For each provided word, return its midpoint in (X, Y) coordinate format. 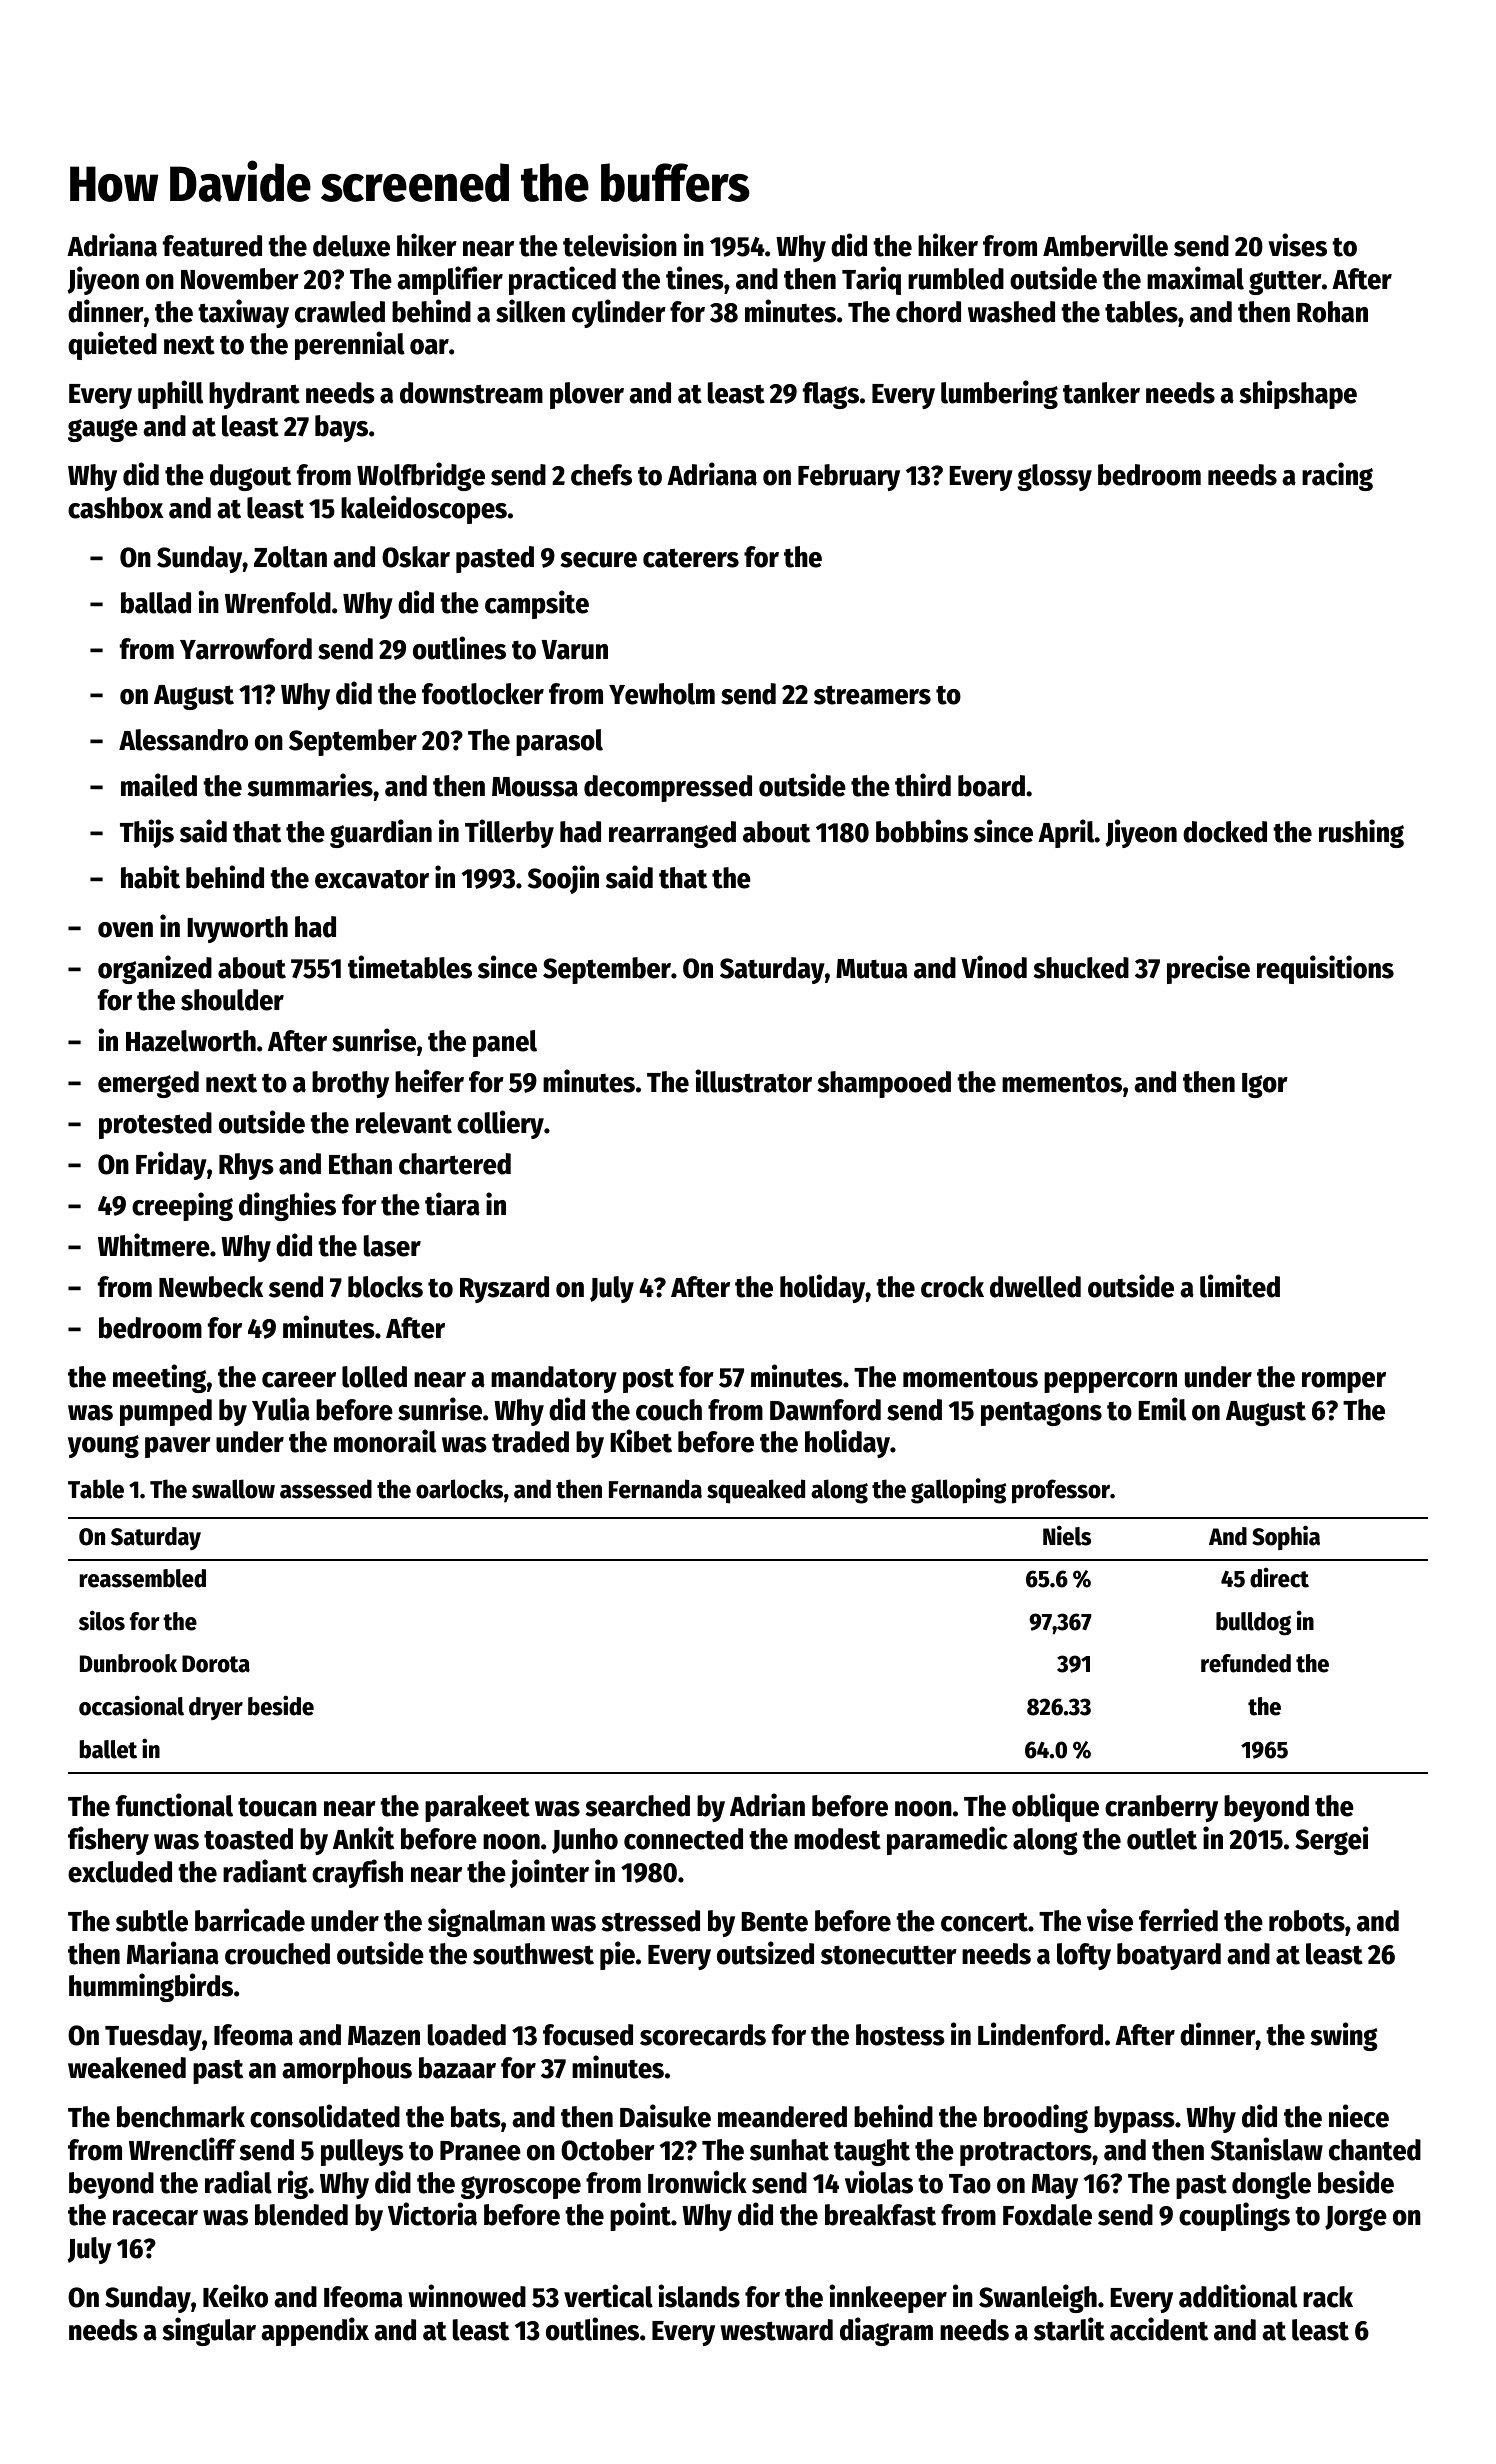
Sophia (1286, 1537)
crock (952, 1287)
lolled (374, 1377)
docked (1225, 832)
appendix (315, 2331)
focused (588, 2035)
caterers (691, 558)
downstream (471, 393)
